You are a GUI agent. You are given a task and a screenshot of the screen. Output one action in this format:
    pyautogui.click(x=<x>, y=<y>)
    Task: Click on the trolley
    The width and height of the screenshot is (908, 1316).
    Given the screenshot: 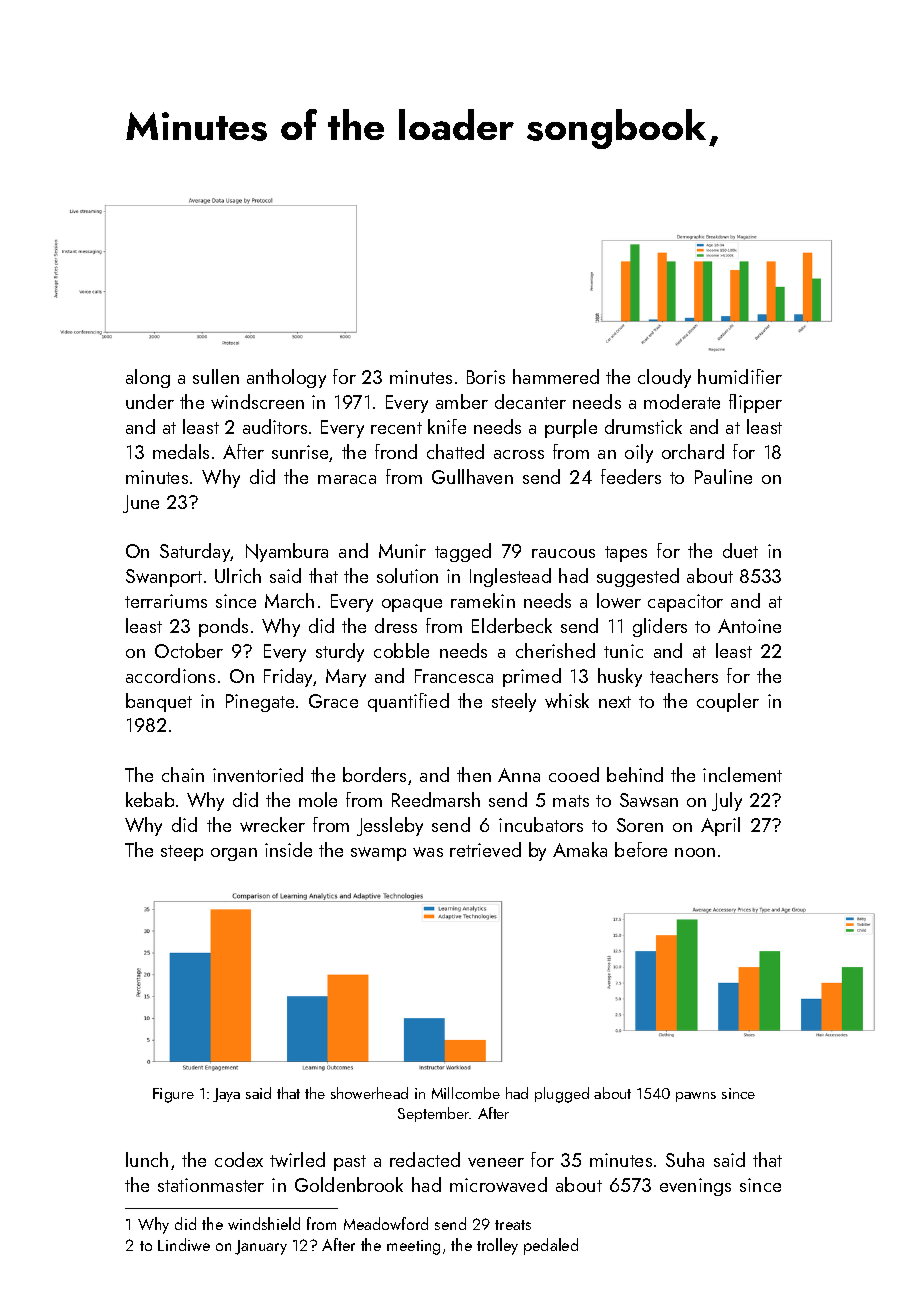 What is the action you would take?
    pyautogui.click(x=497, y=1246)
